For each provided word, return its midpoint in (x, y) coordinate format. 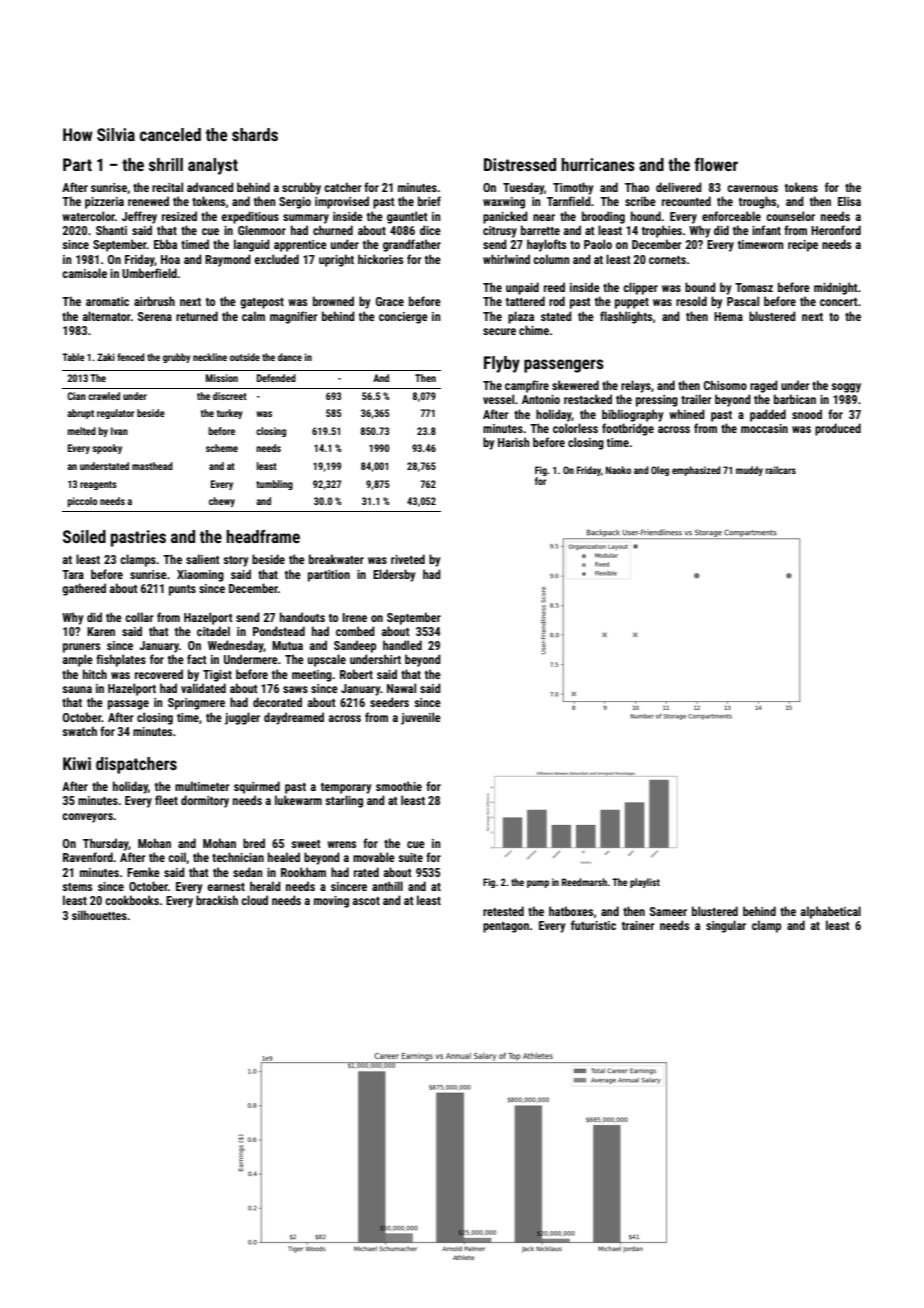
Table (73, 357)
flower (716, 164)
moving (331, 902)
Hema (728, 316)
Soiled (84, 536)
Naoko (618, 470)
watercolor (88, 216)
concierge (403, 318)
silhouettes (99, 915)
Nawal (401, 688)
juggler (242, 718)
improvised (342, 202)
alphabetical (831, 912)
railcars (781, 470)
